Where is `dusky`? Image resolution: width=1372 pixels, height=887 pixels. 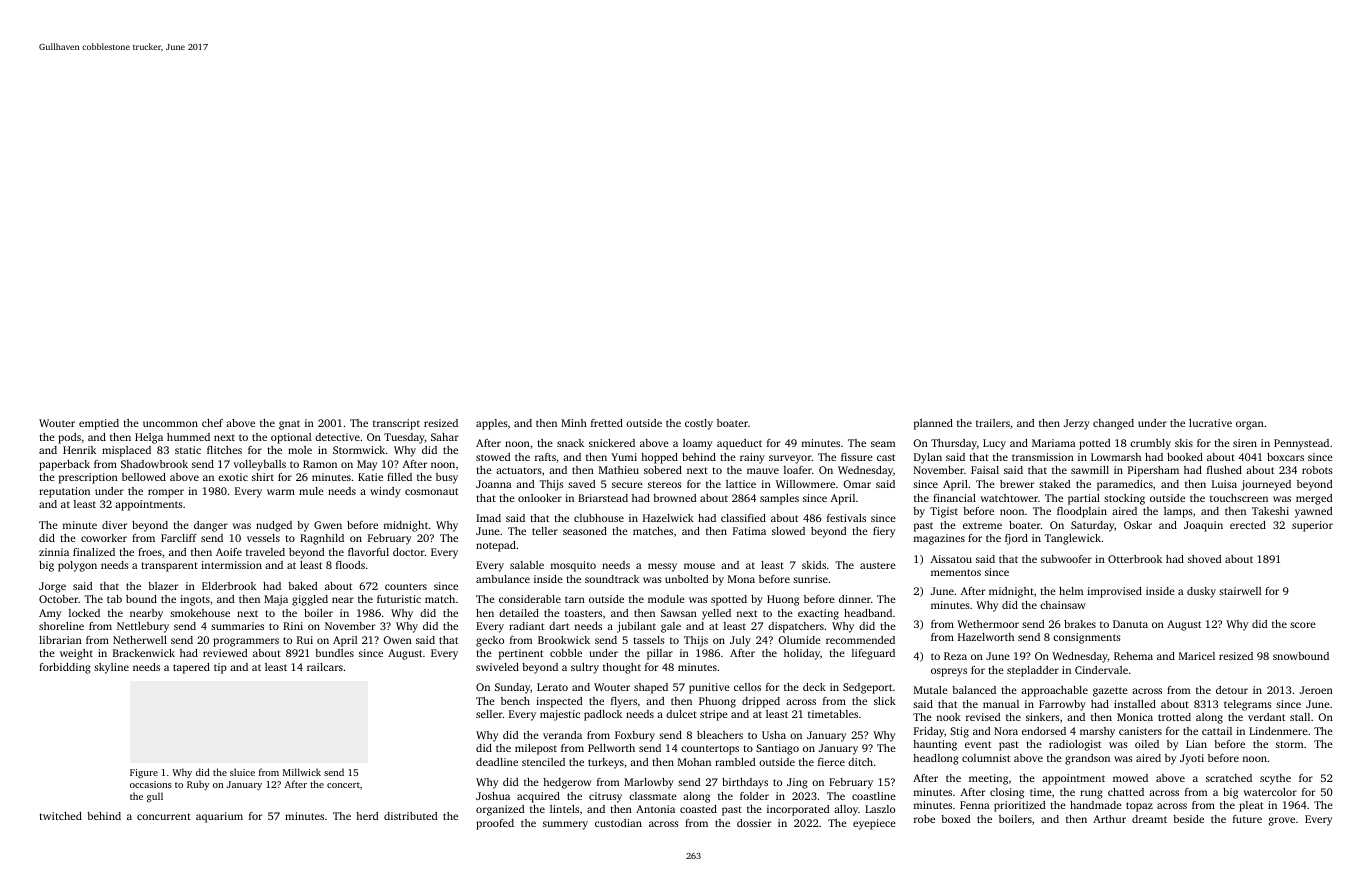
dusky is located at coordinates (1201, 592).
